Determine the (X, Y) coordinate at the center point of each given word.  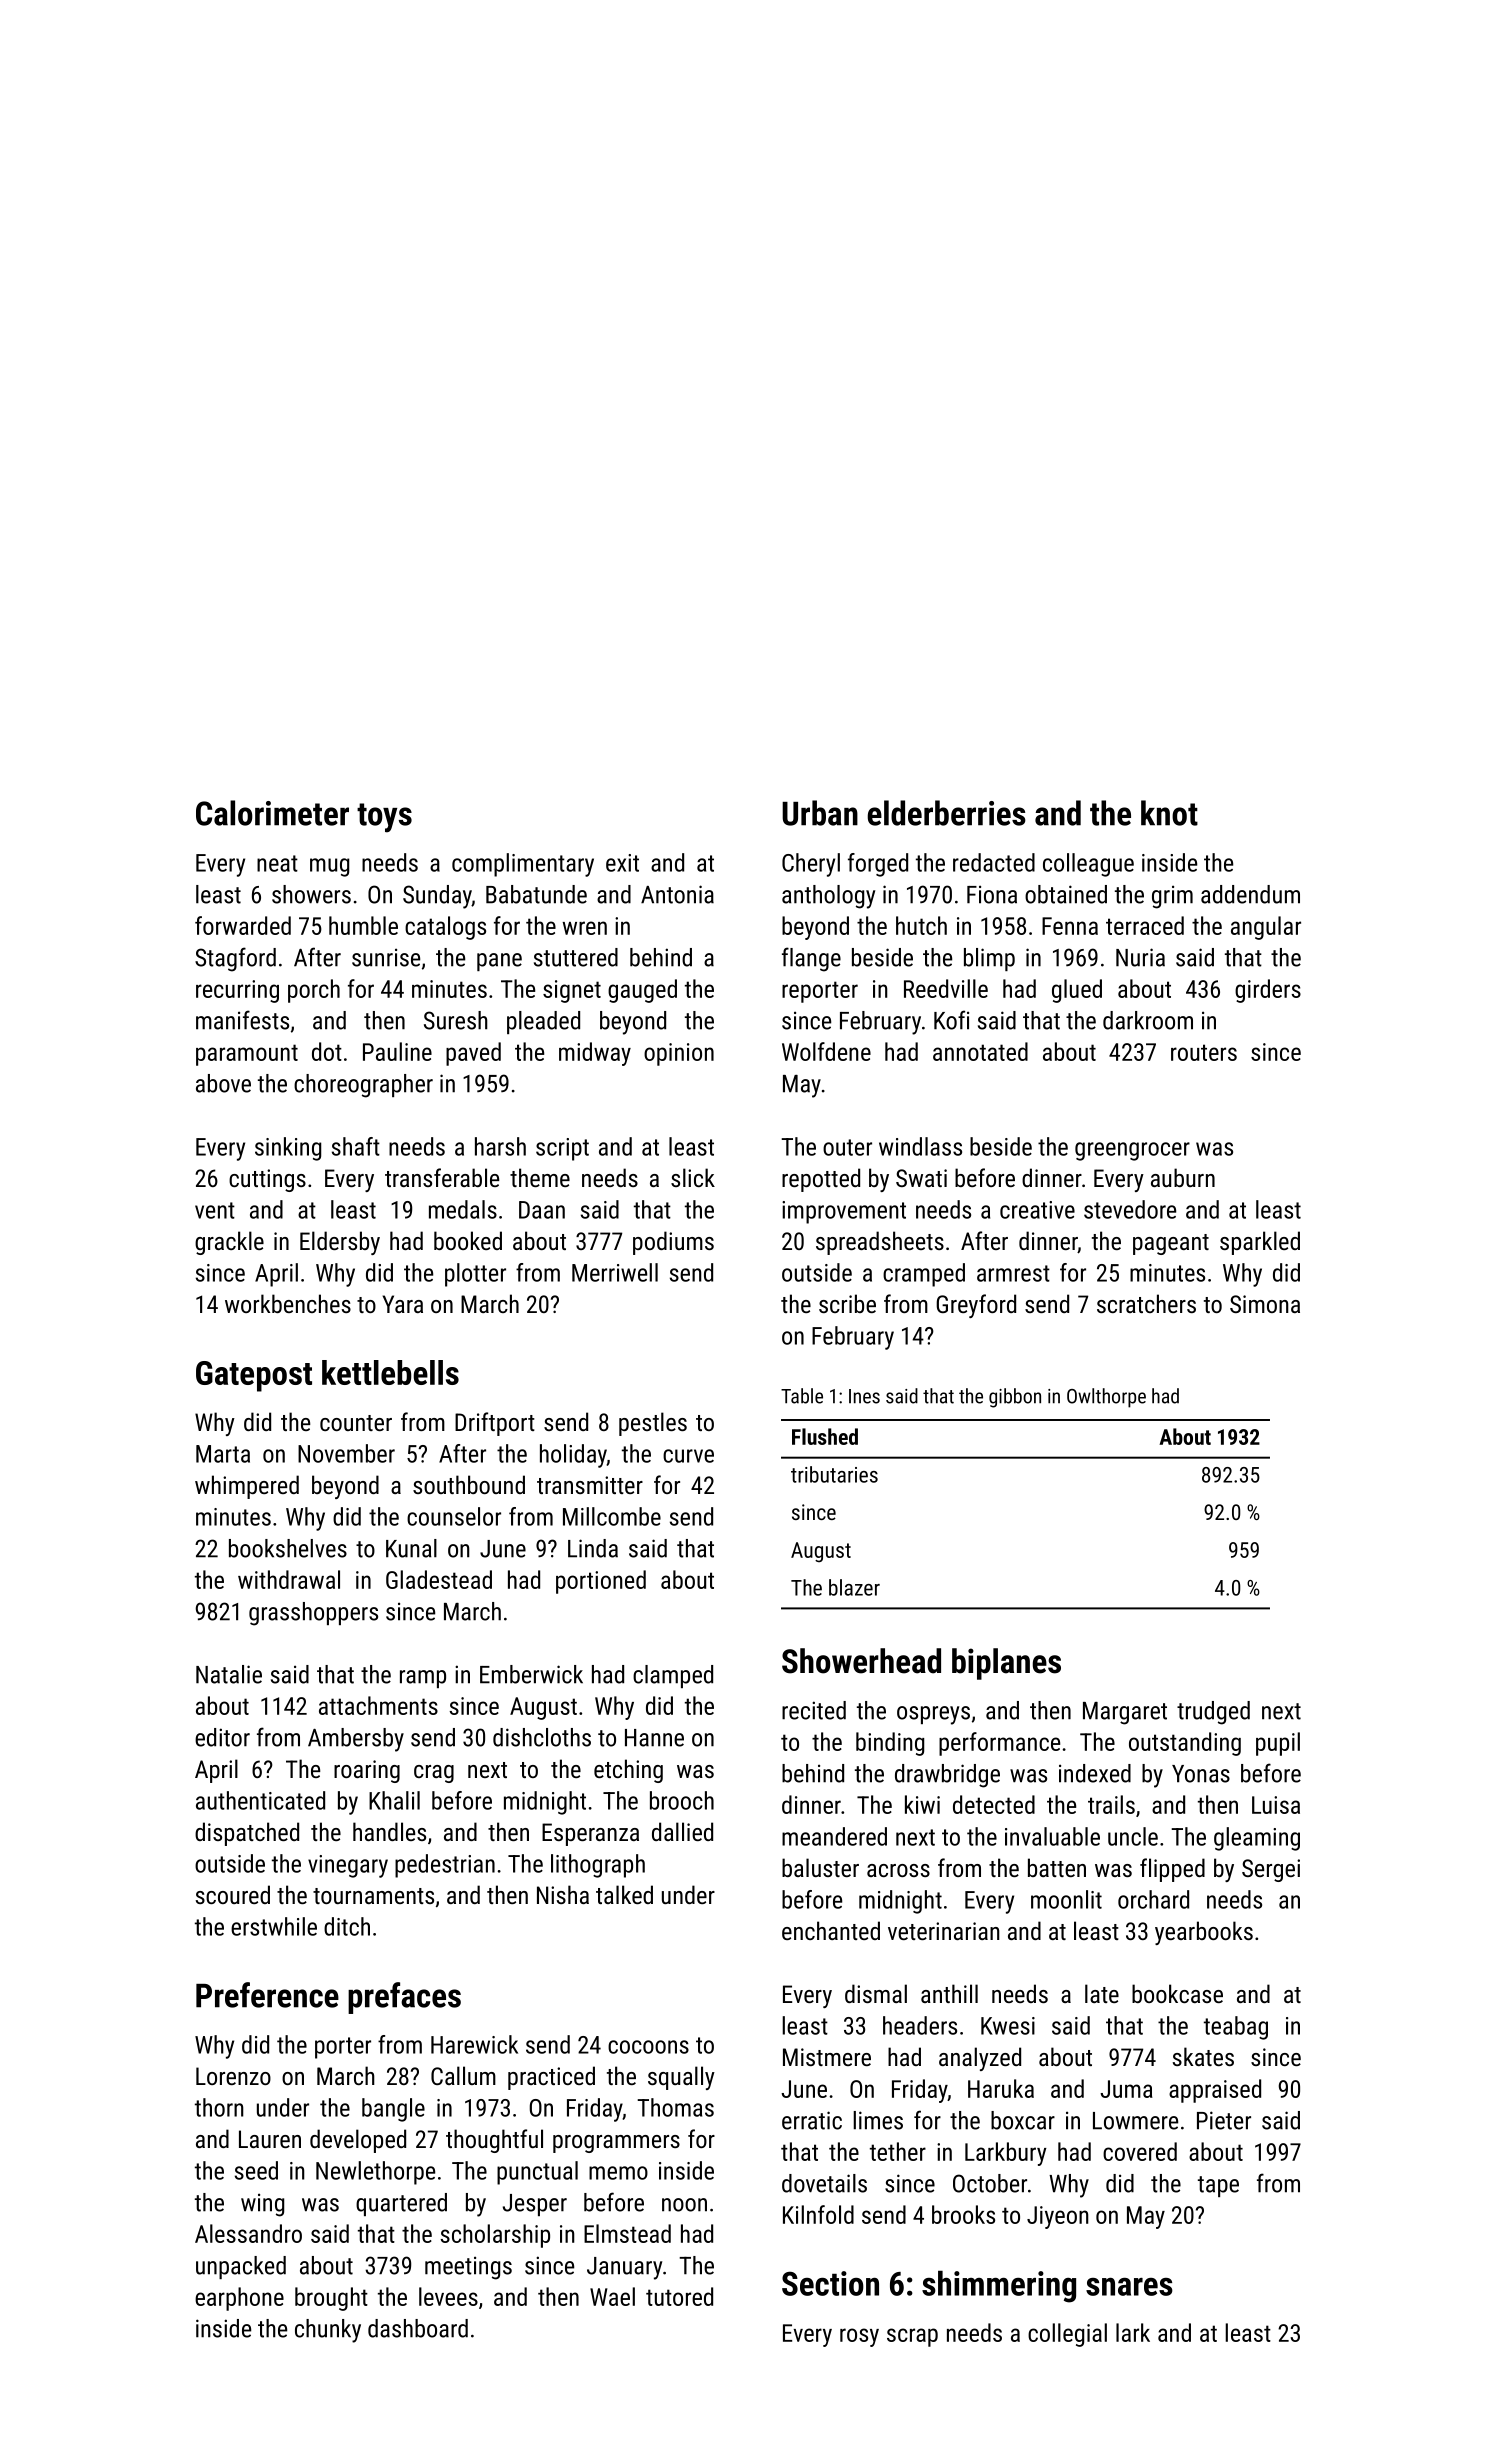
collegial (1067, 2335)
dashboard (418, 2328)
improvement (844, 1212)
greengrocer (1132, 1151)
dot (327, 1051)
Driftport (495, 1424)
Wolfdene (826, 1051)
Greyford (976, 1306)
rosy (859, 2337)
